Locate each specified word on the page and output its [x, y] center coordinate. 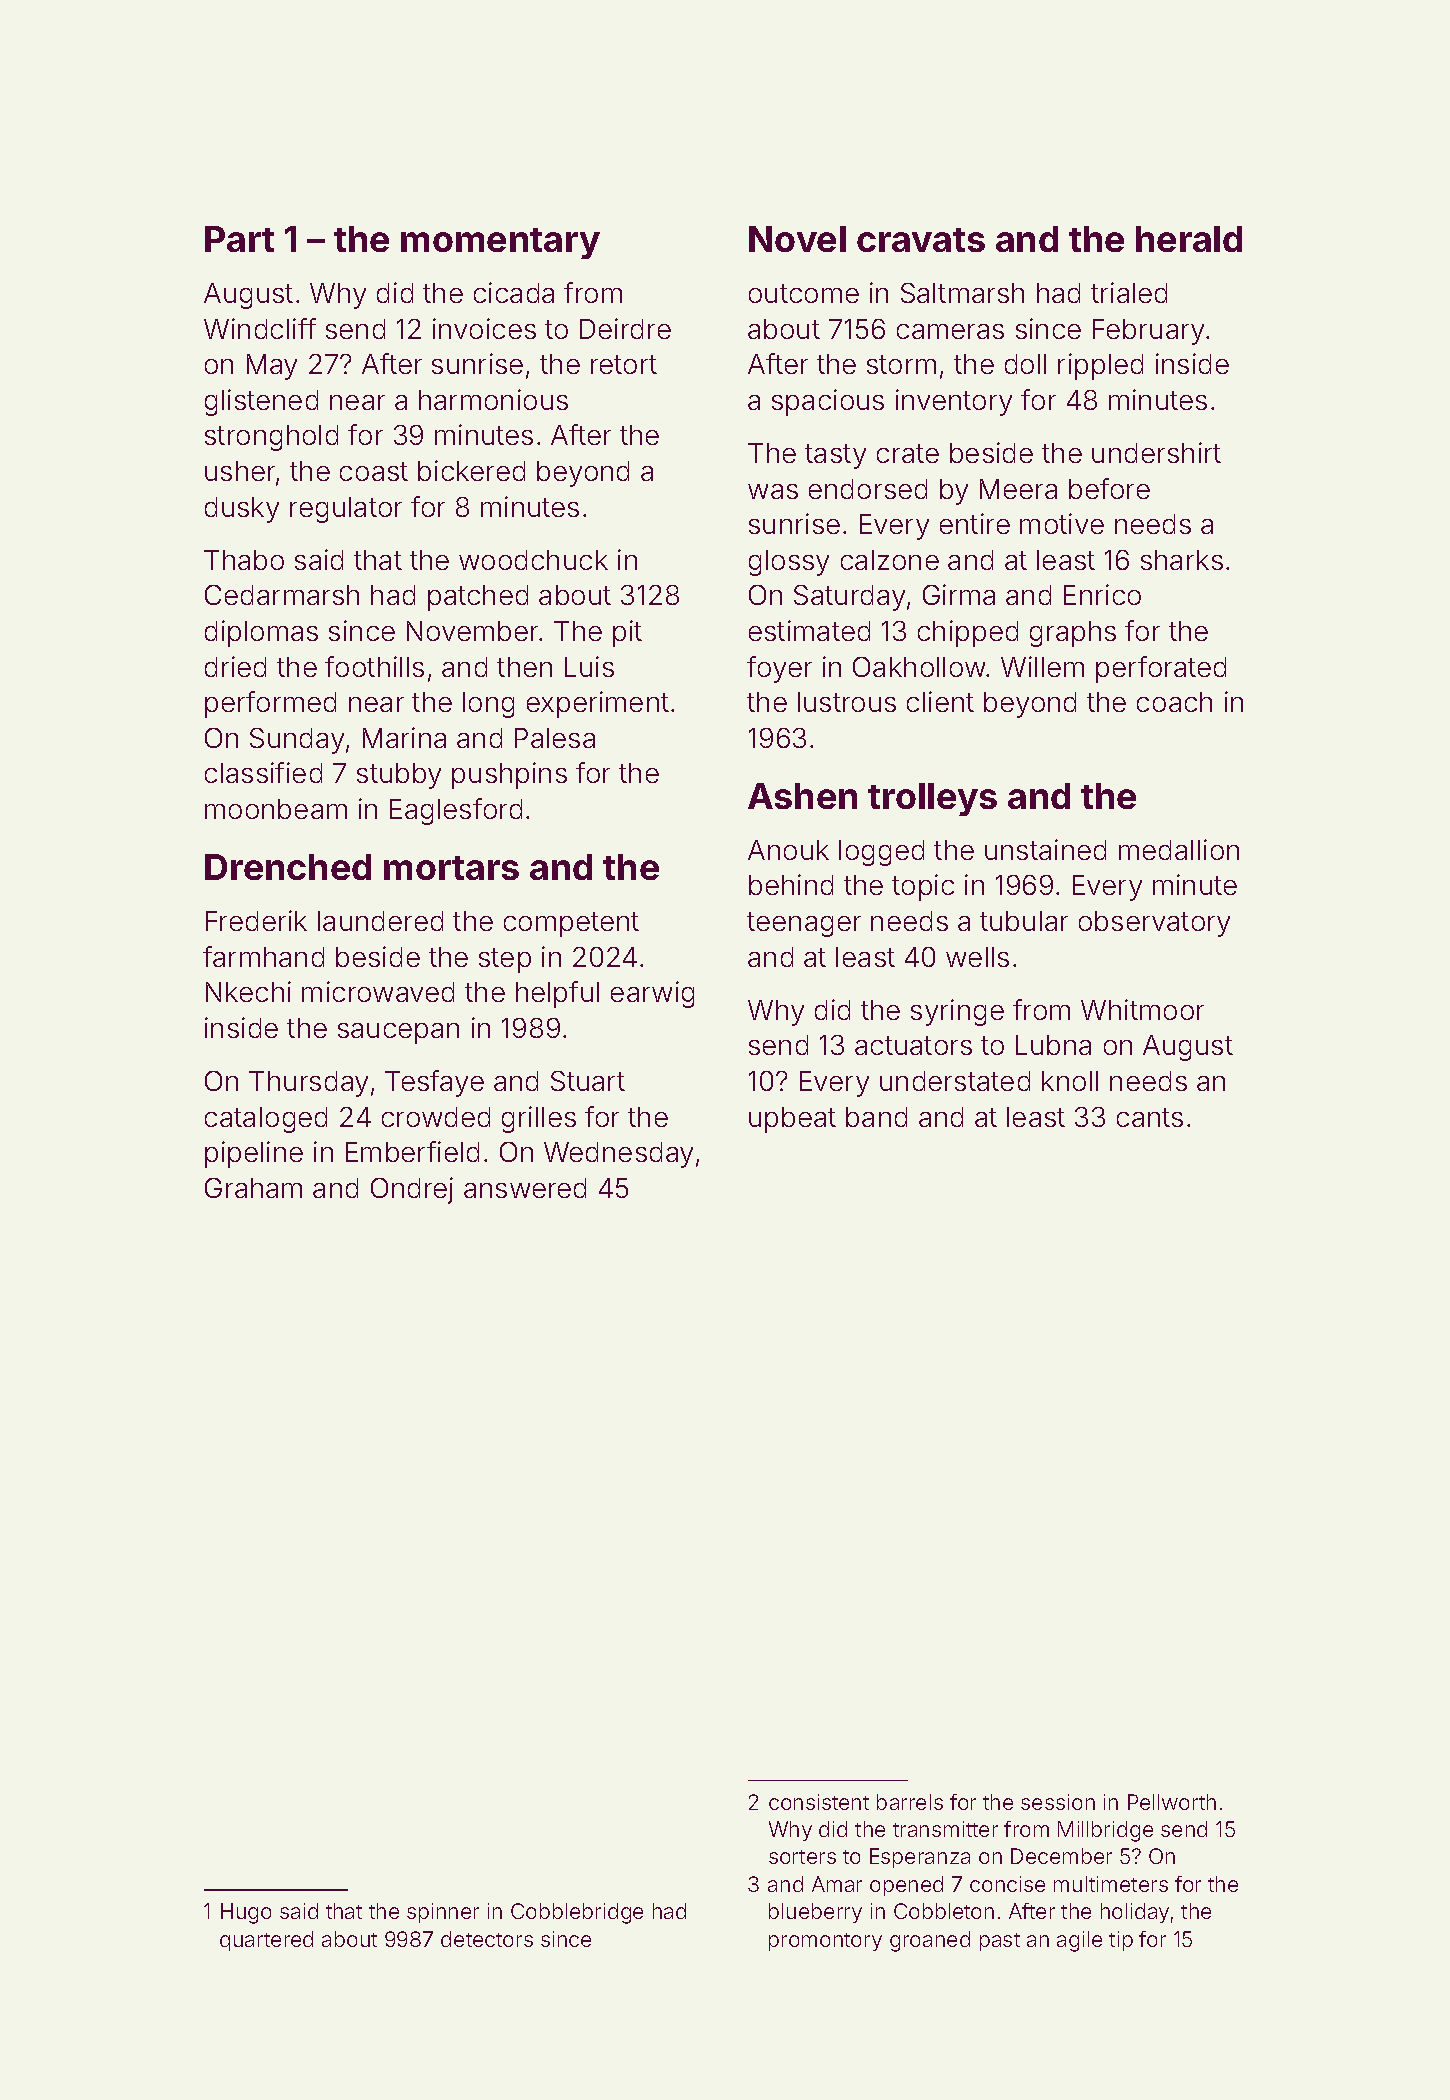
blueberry [815, 1913]
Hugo [246, 1913]
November [473, 631]
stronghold [271, 438]
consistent [819, 1802]
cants [1150, 1117]
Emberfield [412, 1151]
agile [1079, 1941]
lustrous [847, 702]
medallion [1179, 849]
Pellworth [1172, 1802]
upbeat [792, 1120]
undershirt [1156, 452]
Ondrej [412, 1190]
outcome [804, 293]
